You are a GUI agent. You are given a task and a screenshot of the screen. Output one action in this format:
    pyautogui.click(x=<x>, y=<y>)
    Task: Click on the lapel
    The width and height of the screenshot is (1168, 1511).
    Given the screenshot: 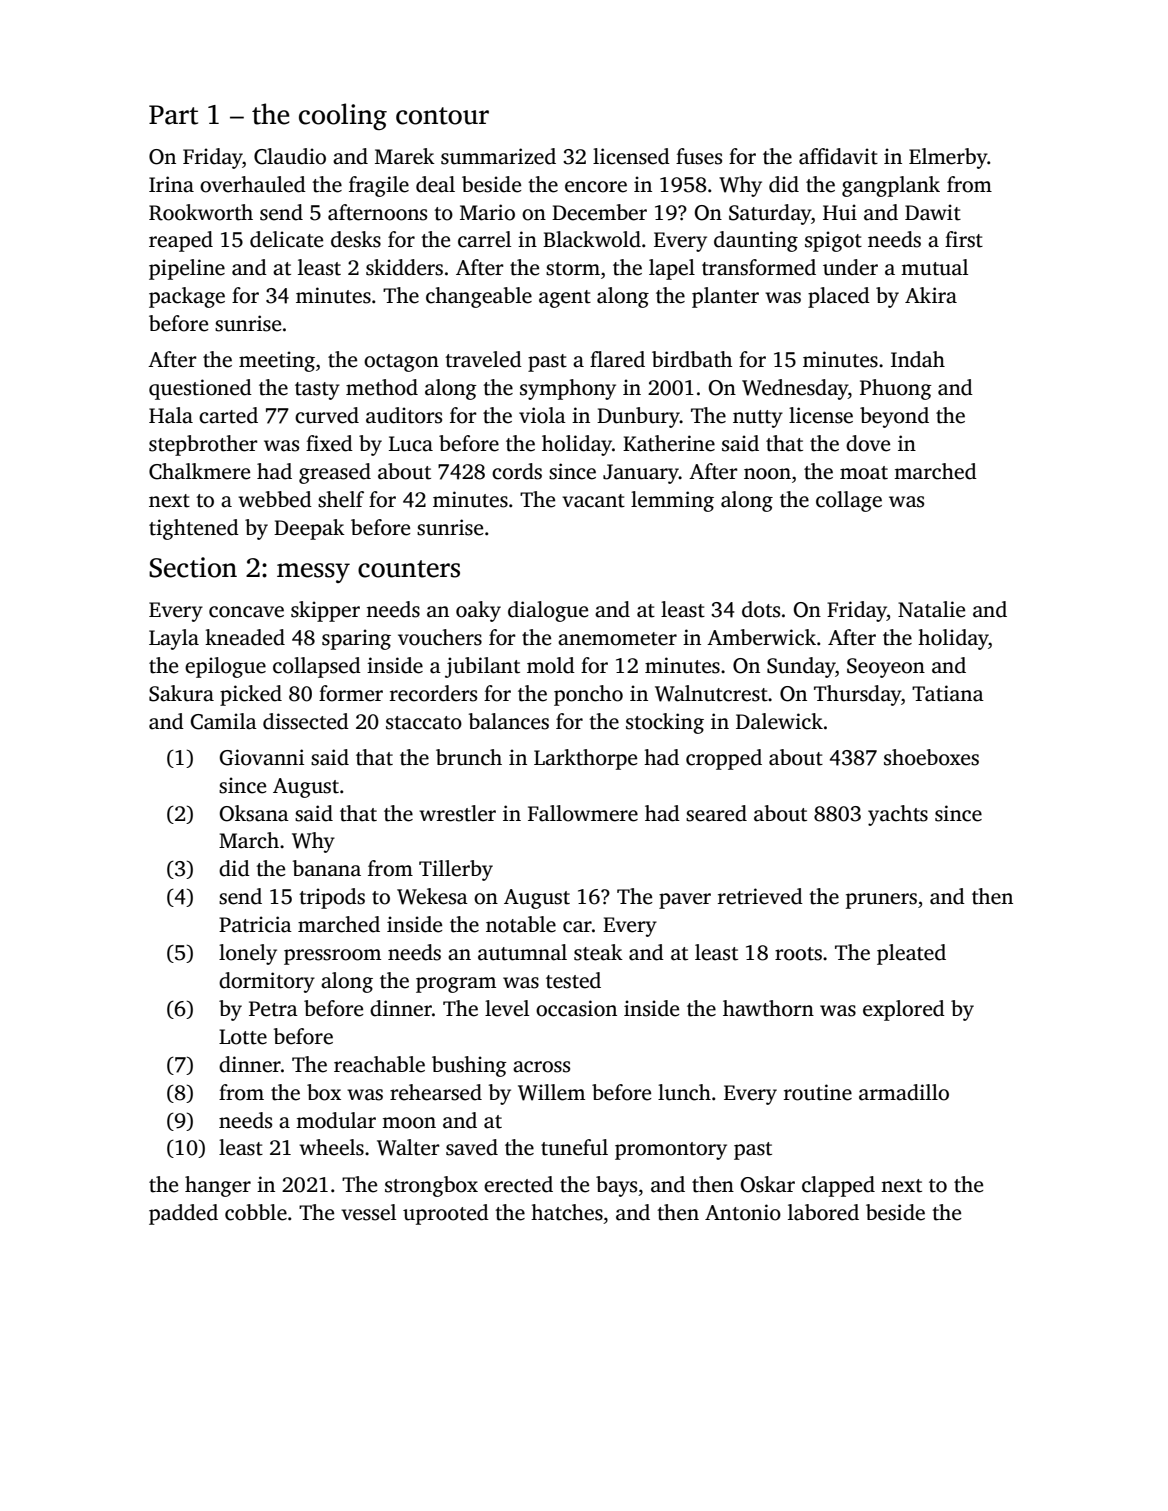 What is the action you would take?
    pyautogui.click(x=672, y=269)
